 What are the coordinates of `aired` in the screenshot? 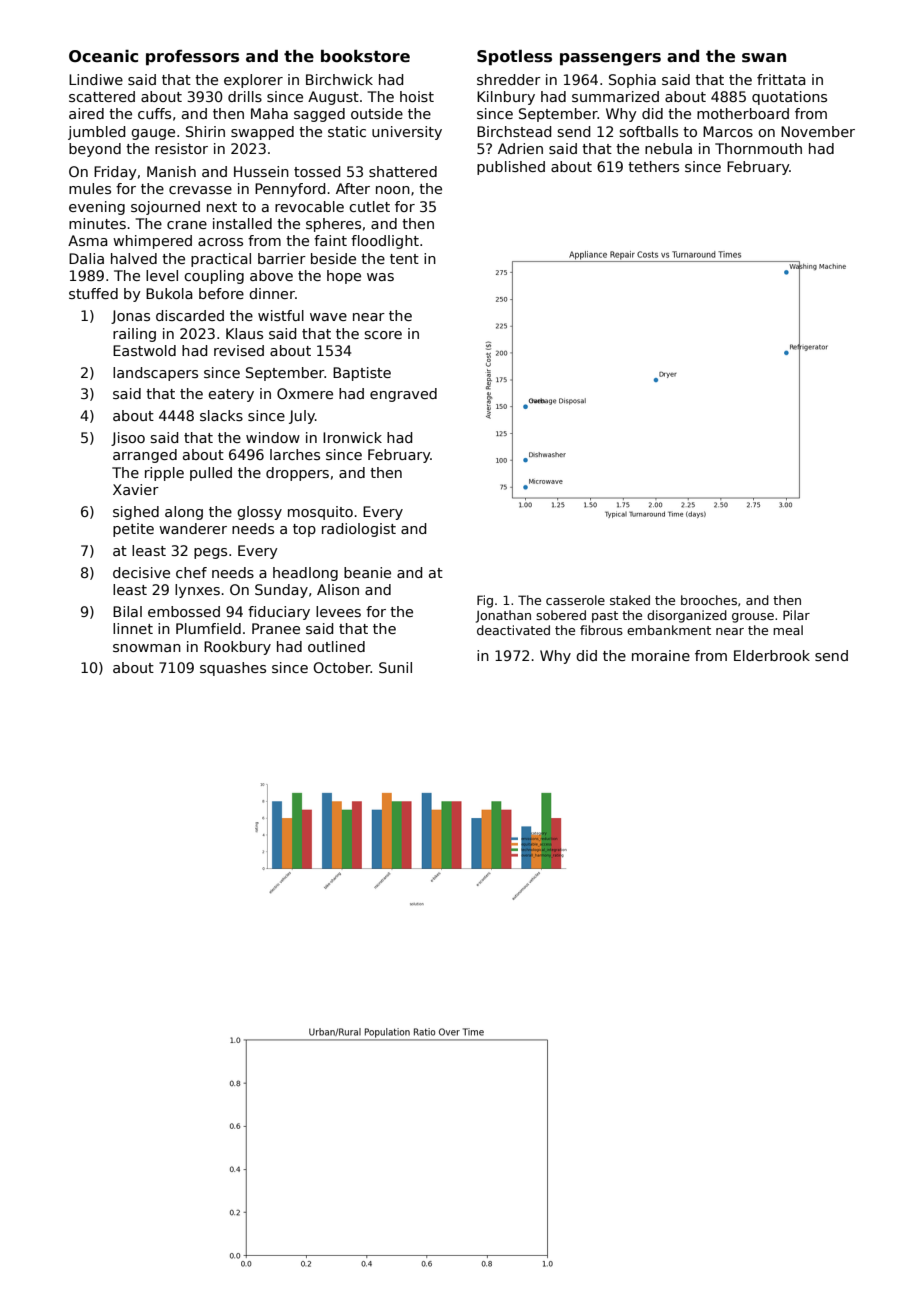 It's located at (86, 113).
